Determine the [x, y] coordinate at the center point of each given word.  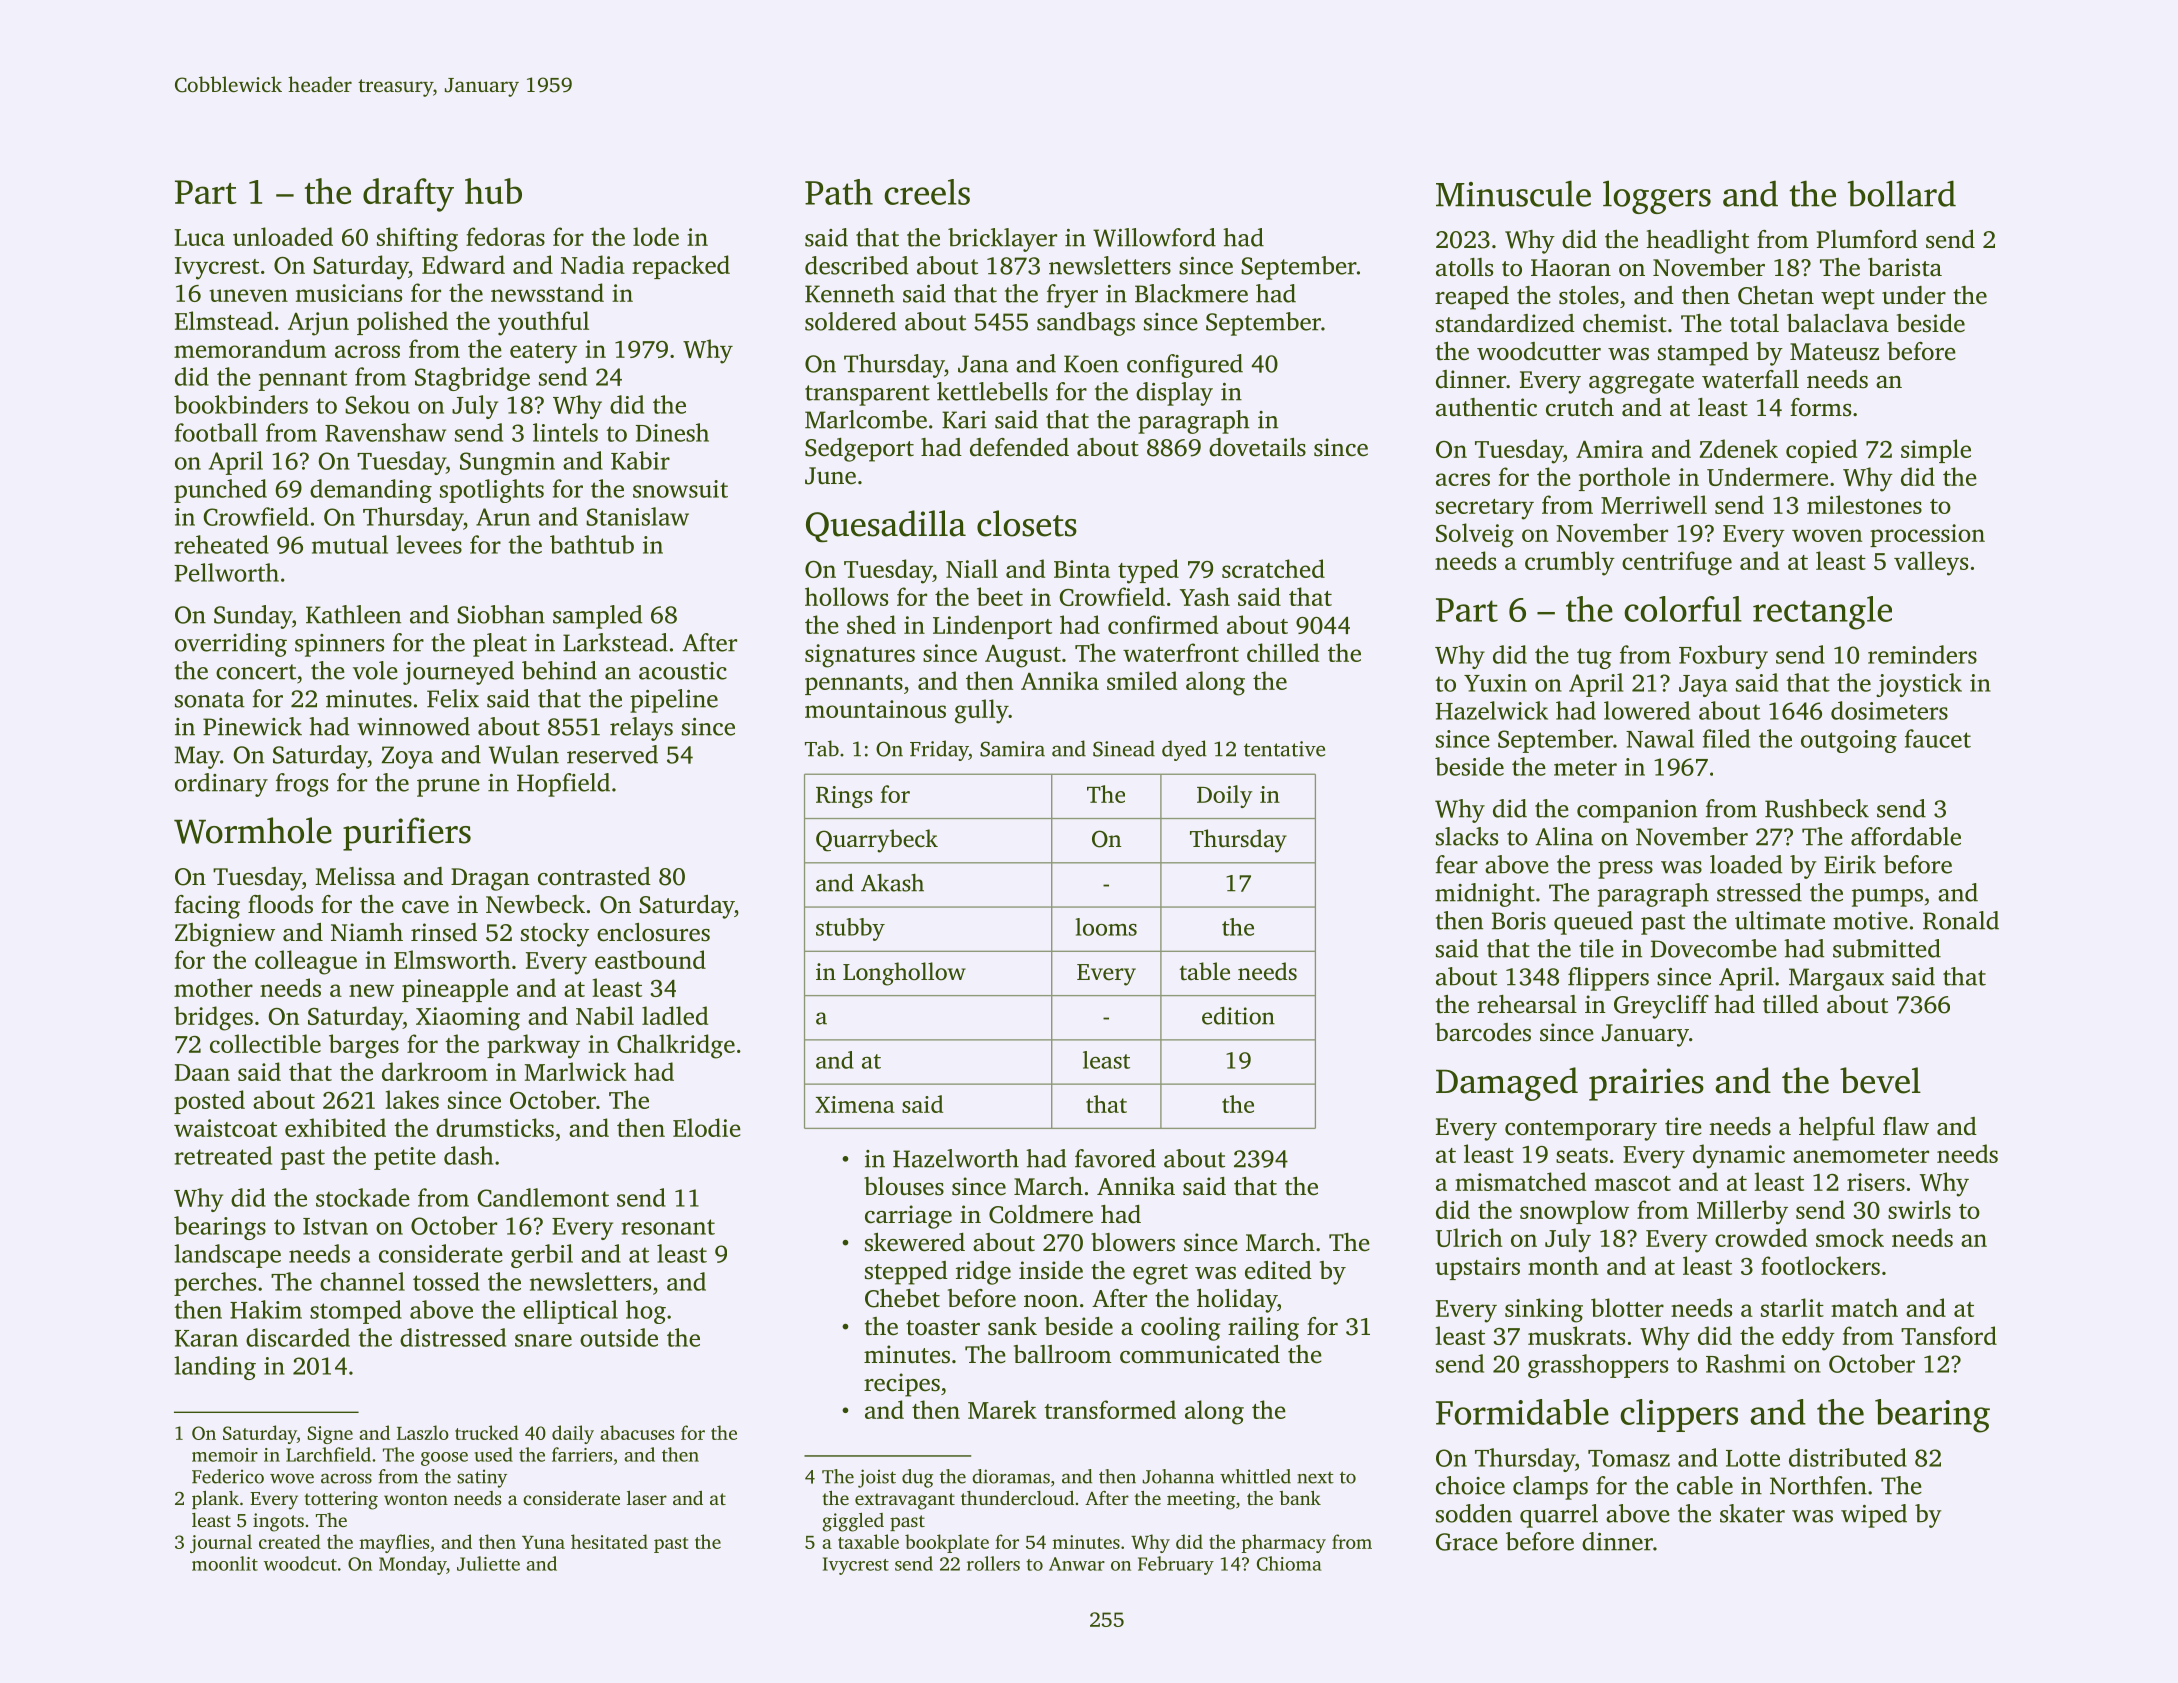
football [216, 432]
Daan [202, 1072]
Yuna [543, 1542]
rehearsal [1527, 1004]
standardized [1505, 323]
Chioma [1289, 1563]
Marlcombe [866, 419]
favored [1115, 1158]
